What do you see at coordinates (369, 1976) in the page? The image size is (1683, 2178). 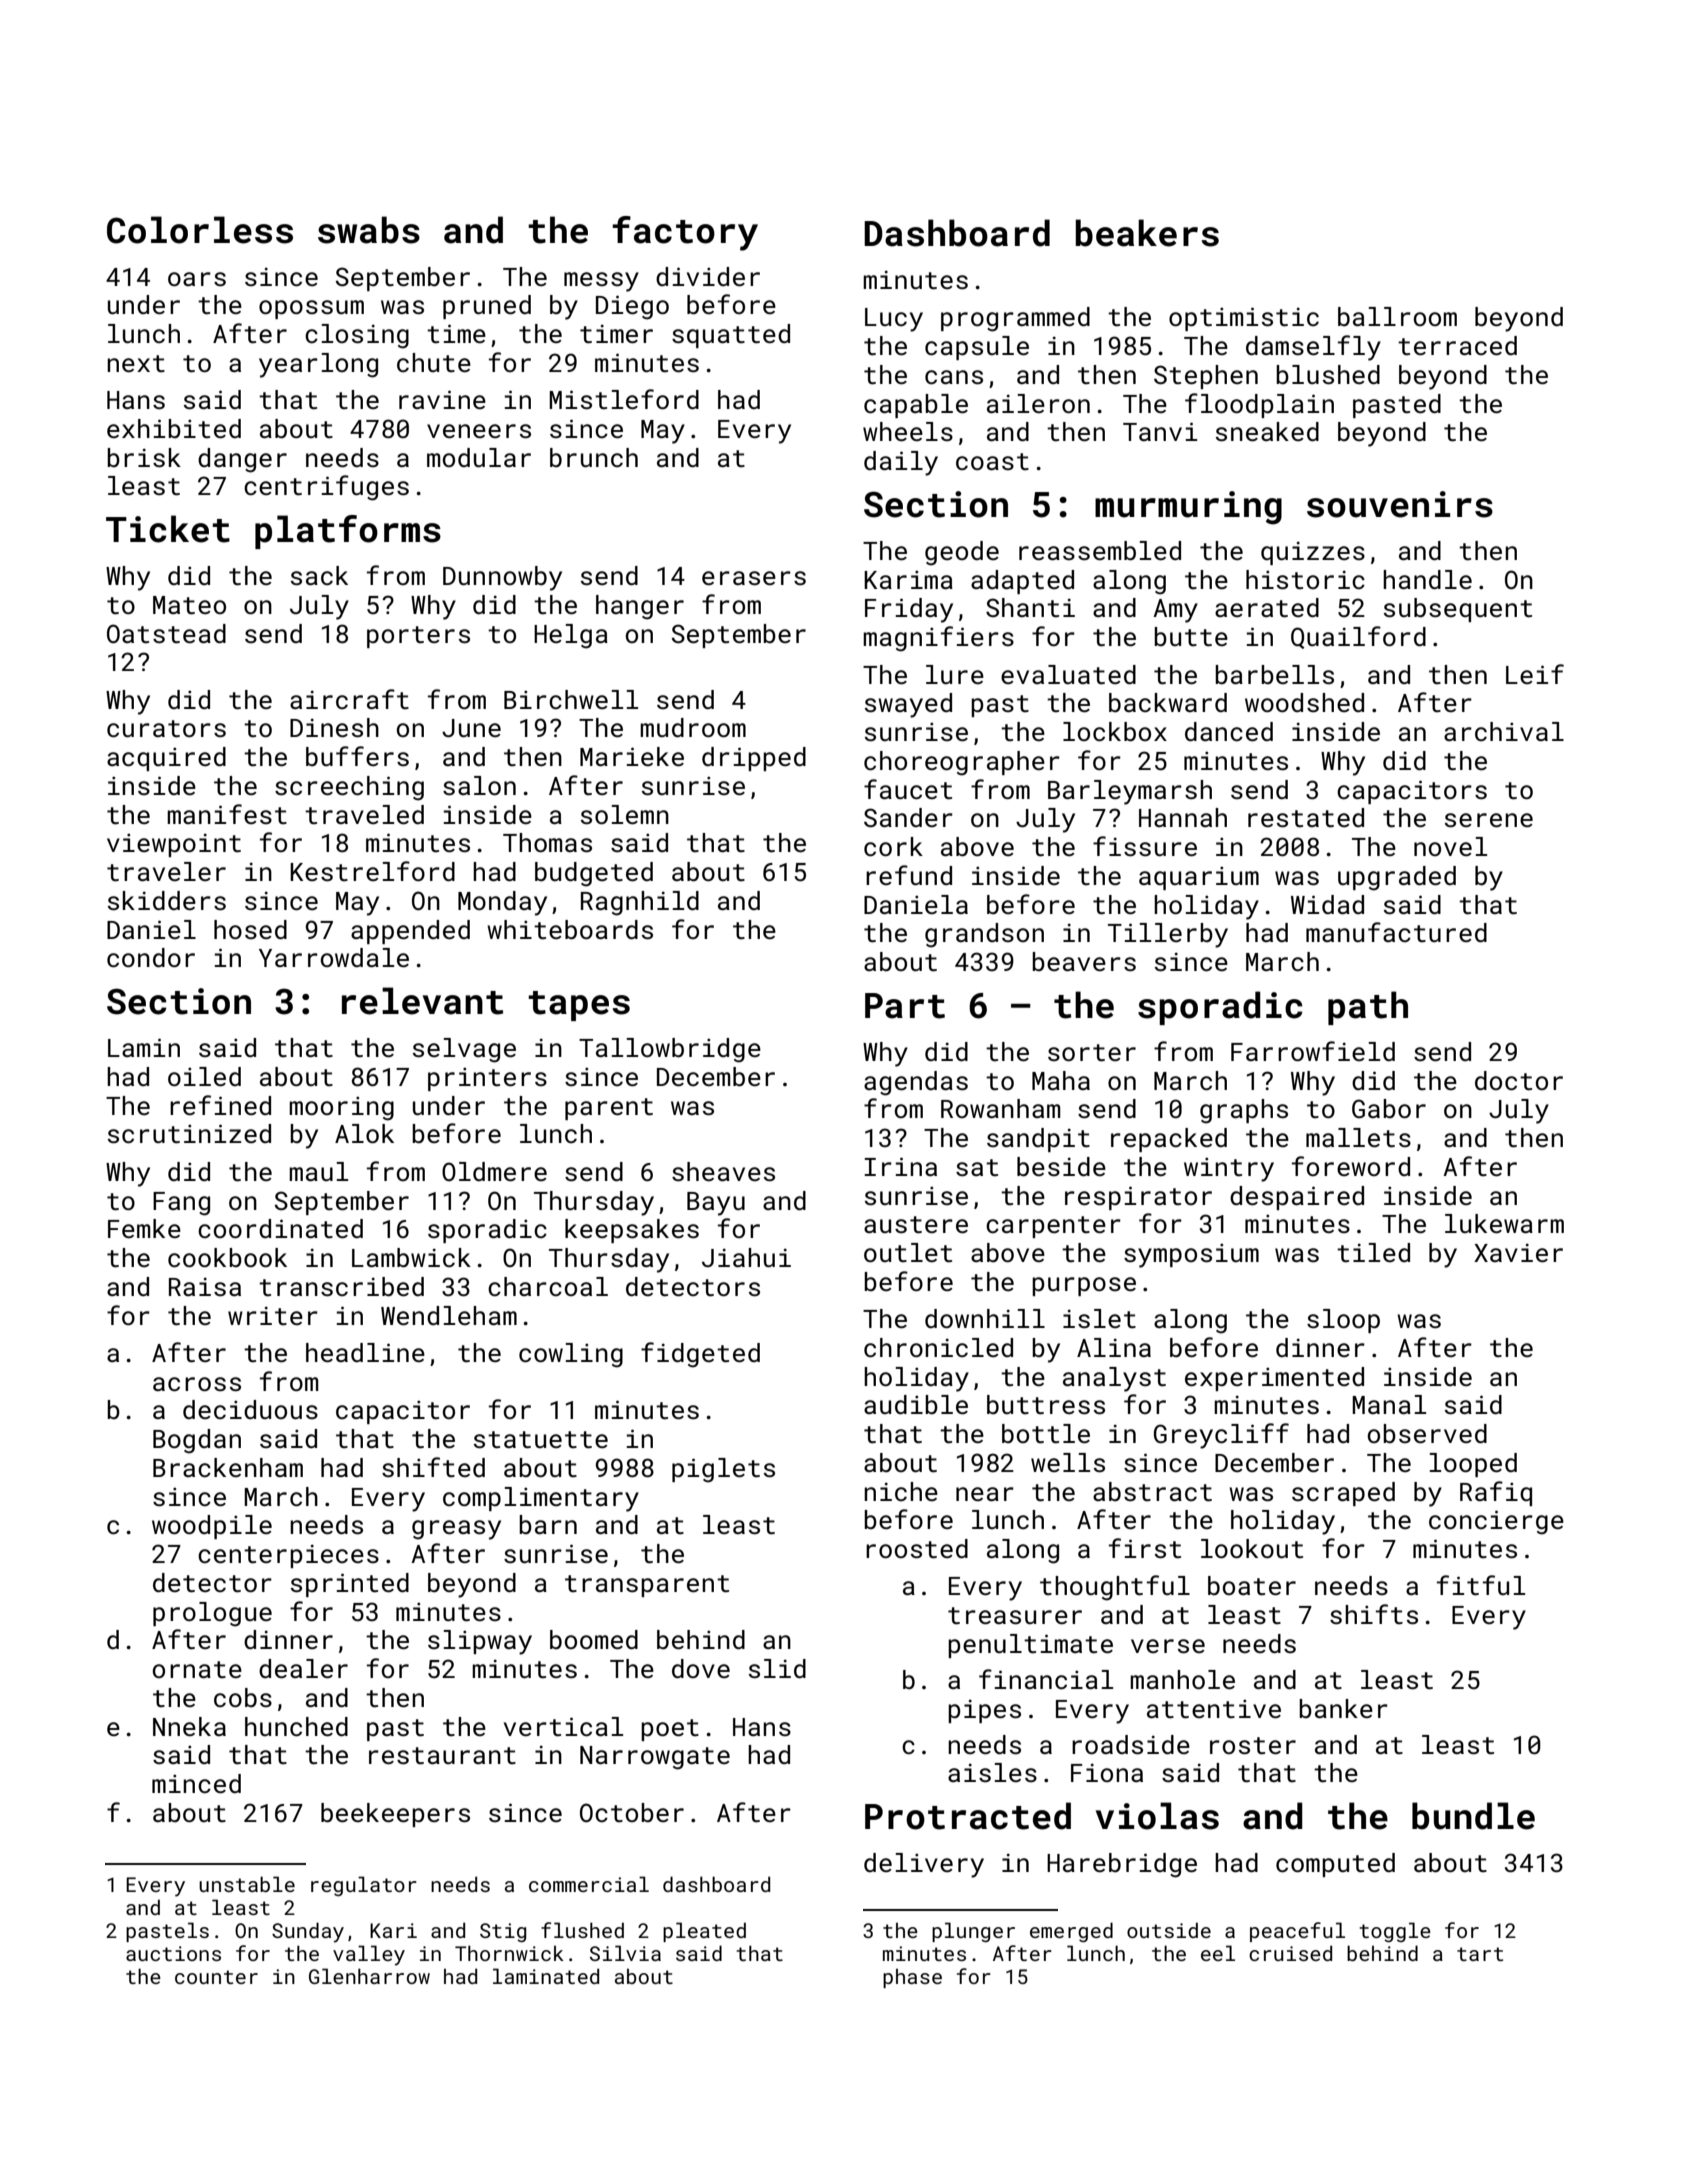 I see `Glenharrow` at bounding box center [369, 1976].
